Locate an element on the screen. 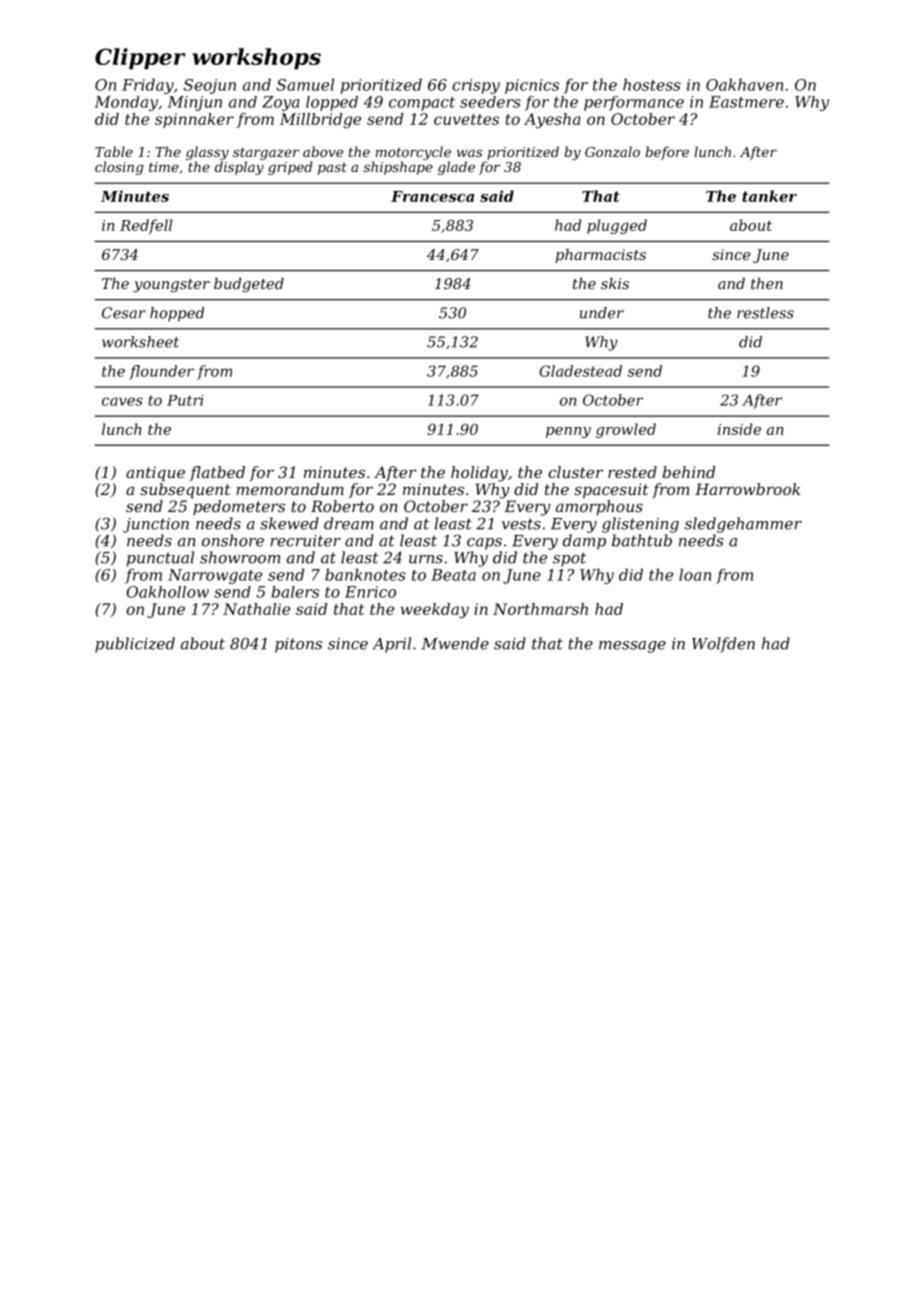 The width and height of the screenshot is (924, 1308). hostess is located at coordinates (652, 84).
